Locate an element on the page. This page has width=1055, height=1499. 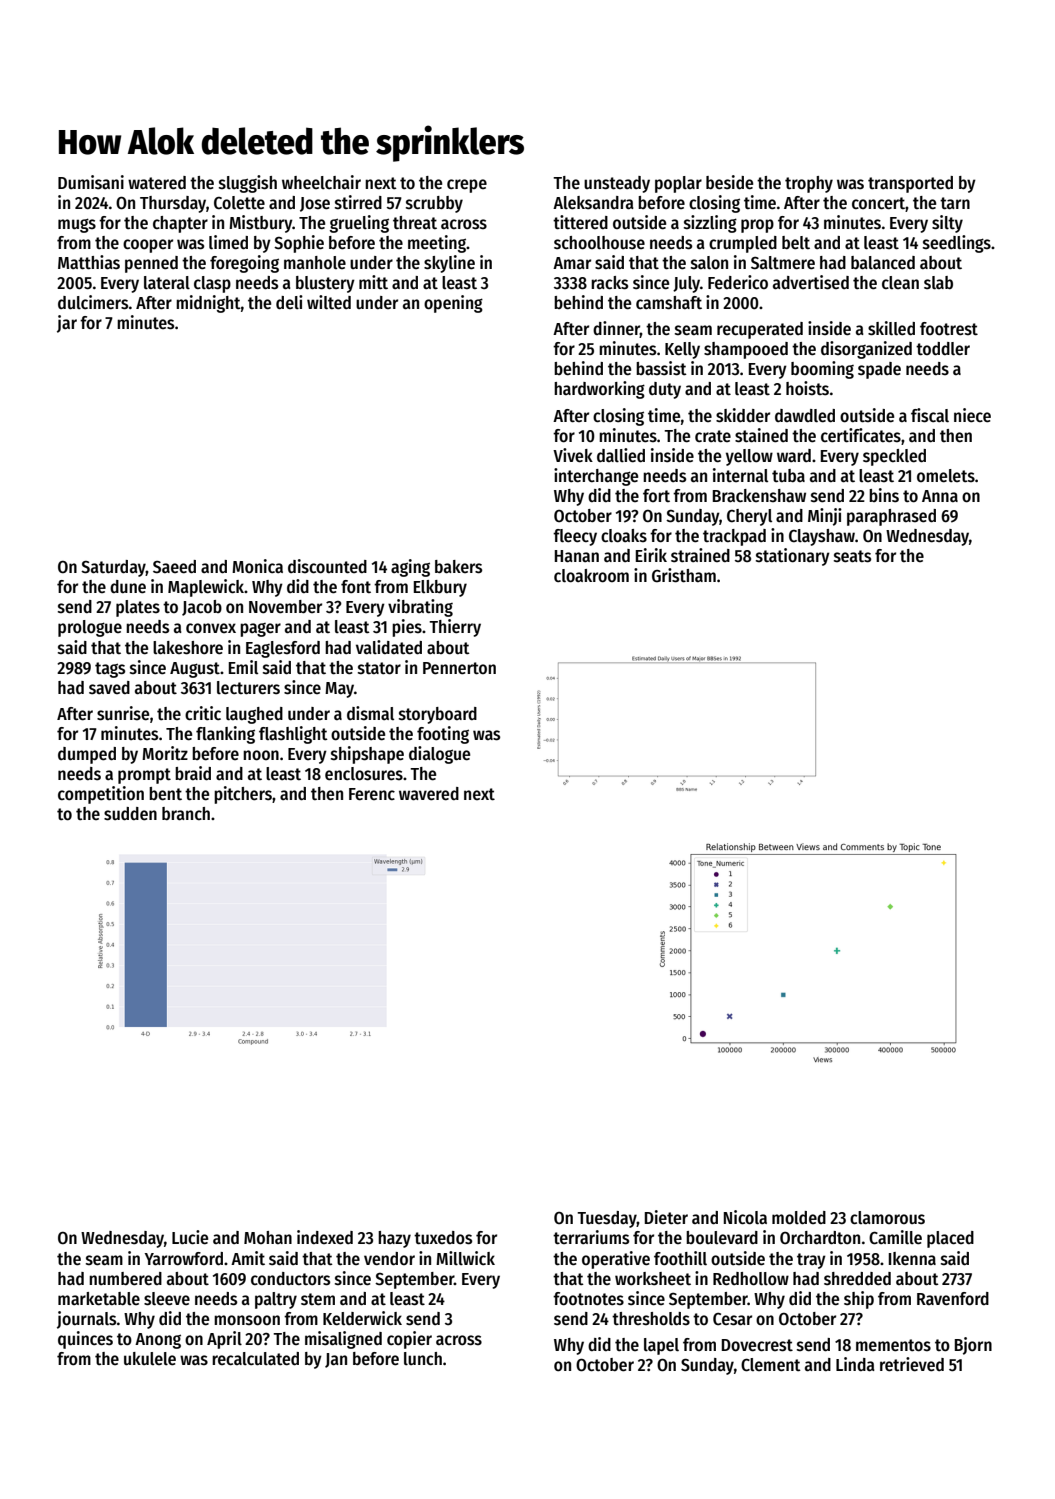
tarn is located at coordinates (955, 203).
